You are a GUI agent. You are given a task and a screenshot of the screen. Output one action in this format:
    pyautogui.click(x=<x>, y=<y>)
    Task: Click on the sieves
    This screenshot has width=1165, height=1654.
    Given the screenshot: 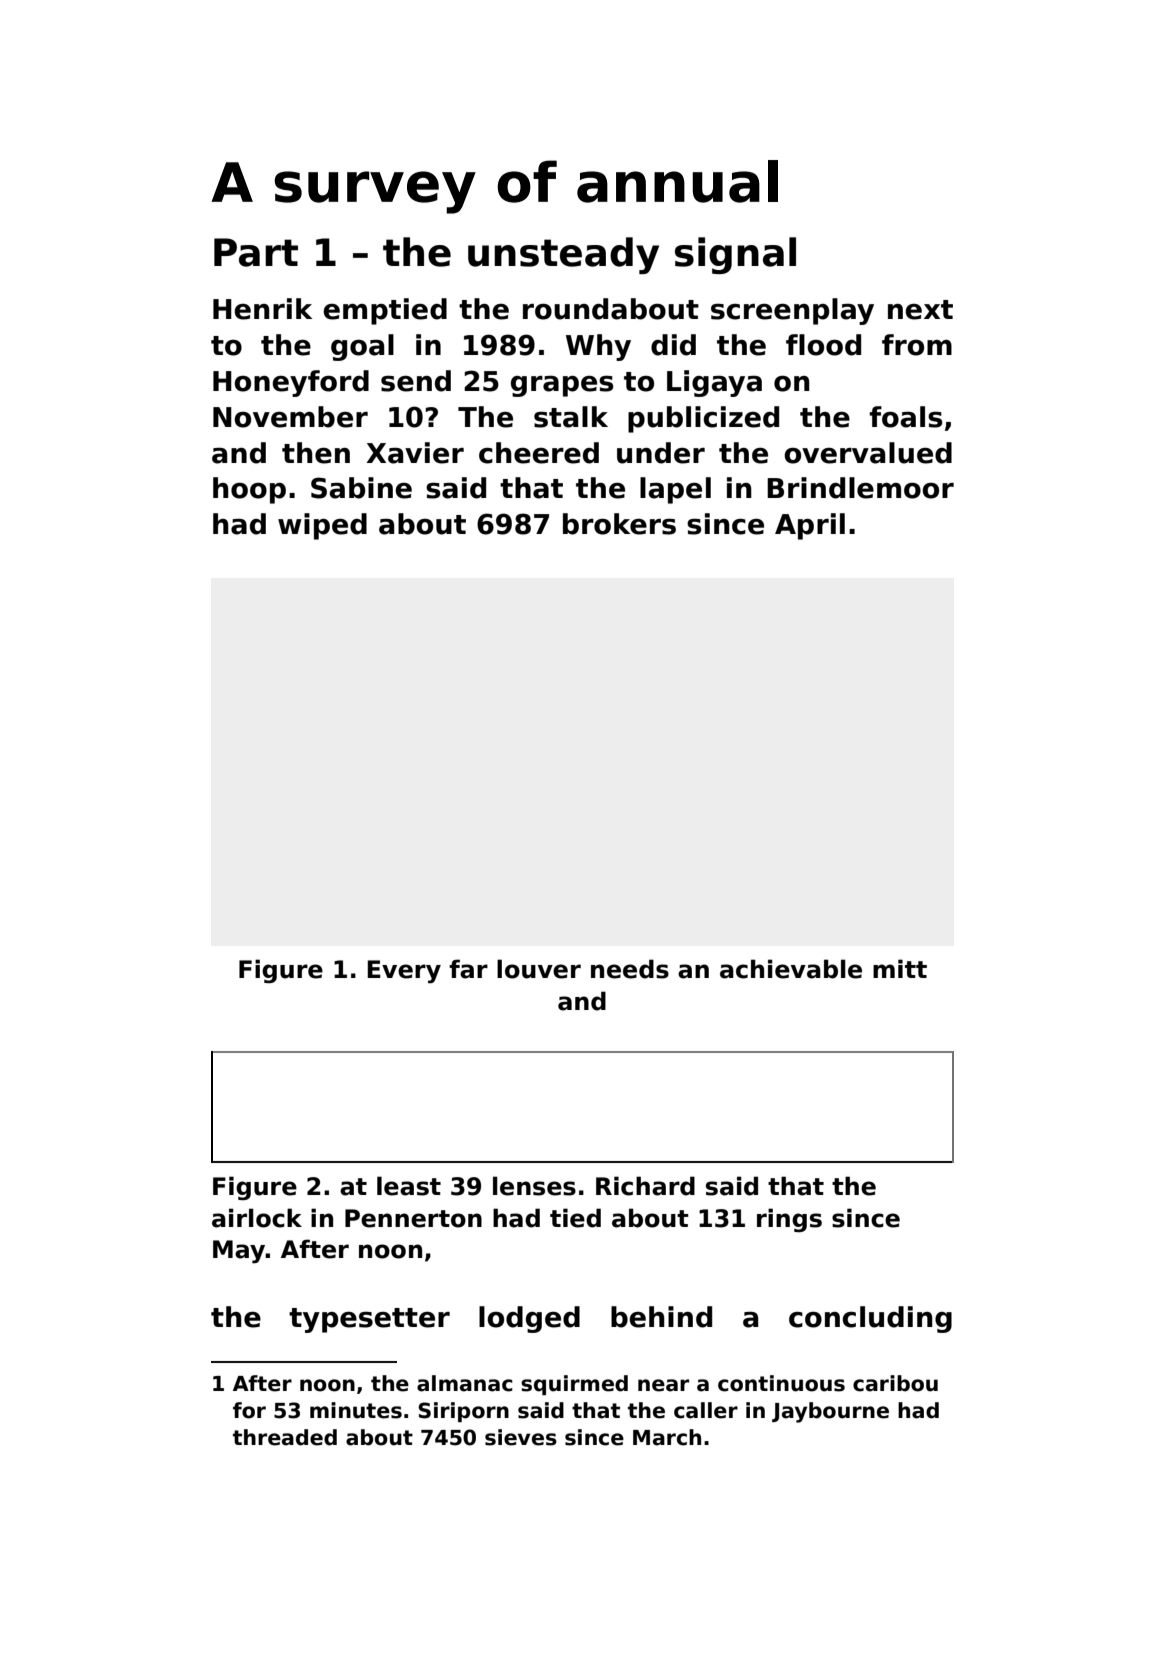 What is the action you would take?
    pyautogui.click(x=521, y=1437)
